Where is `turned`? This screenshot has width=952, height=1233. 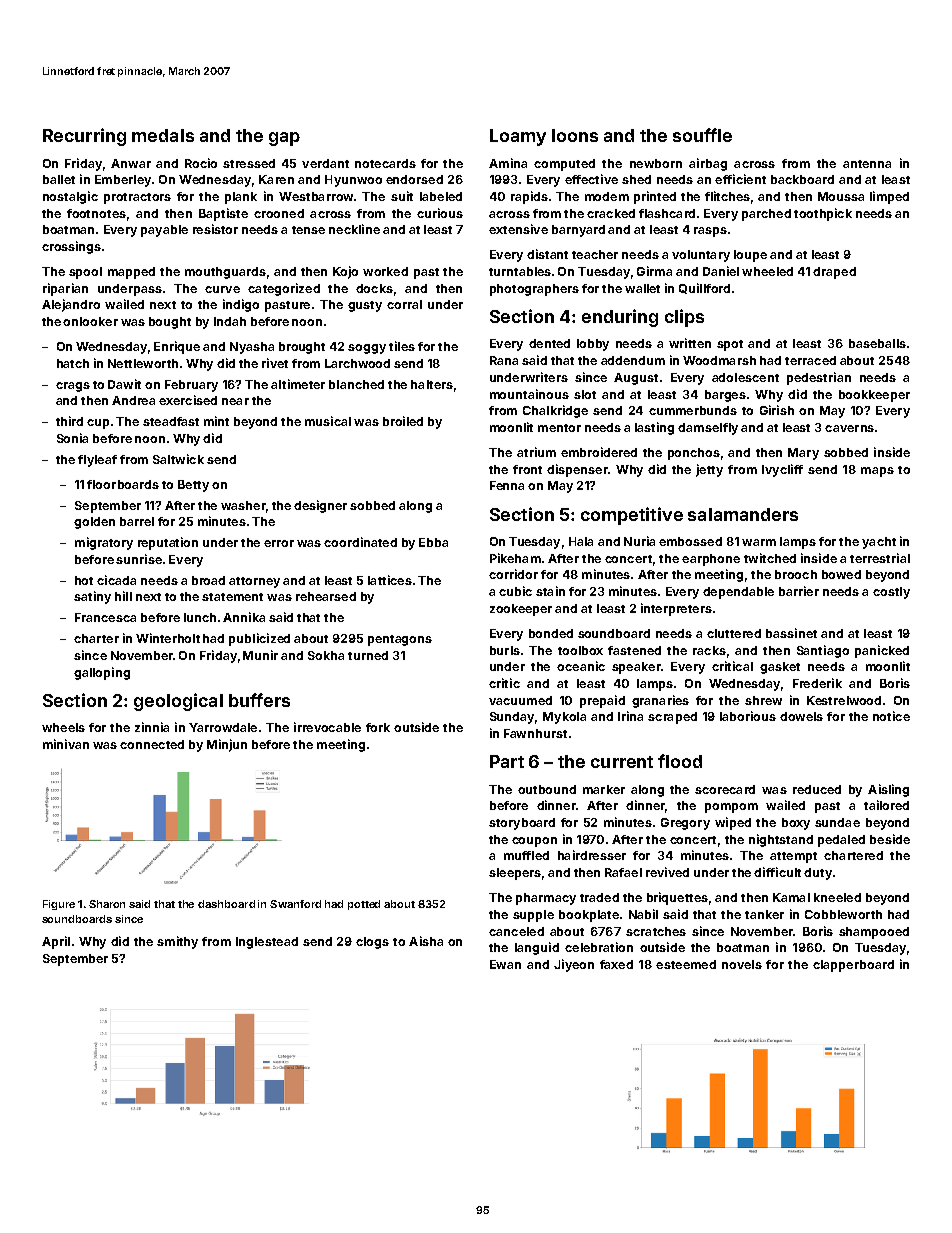 turned is located at coordinates (368, 655).
